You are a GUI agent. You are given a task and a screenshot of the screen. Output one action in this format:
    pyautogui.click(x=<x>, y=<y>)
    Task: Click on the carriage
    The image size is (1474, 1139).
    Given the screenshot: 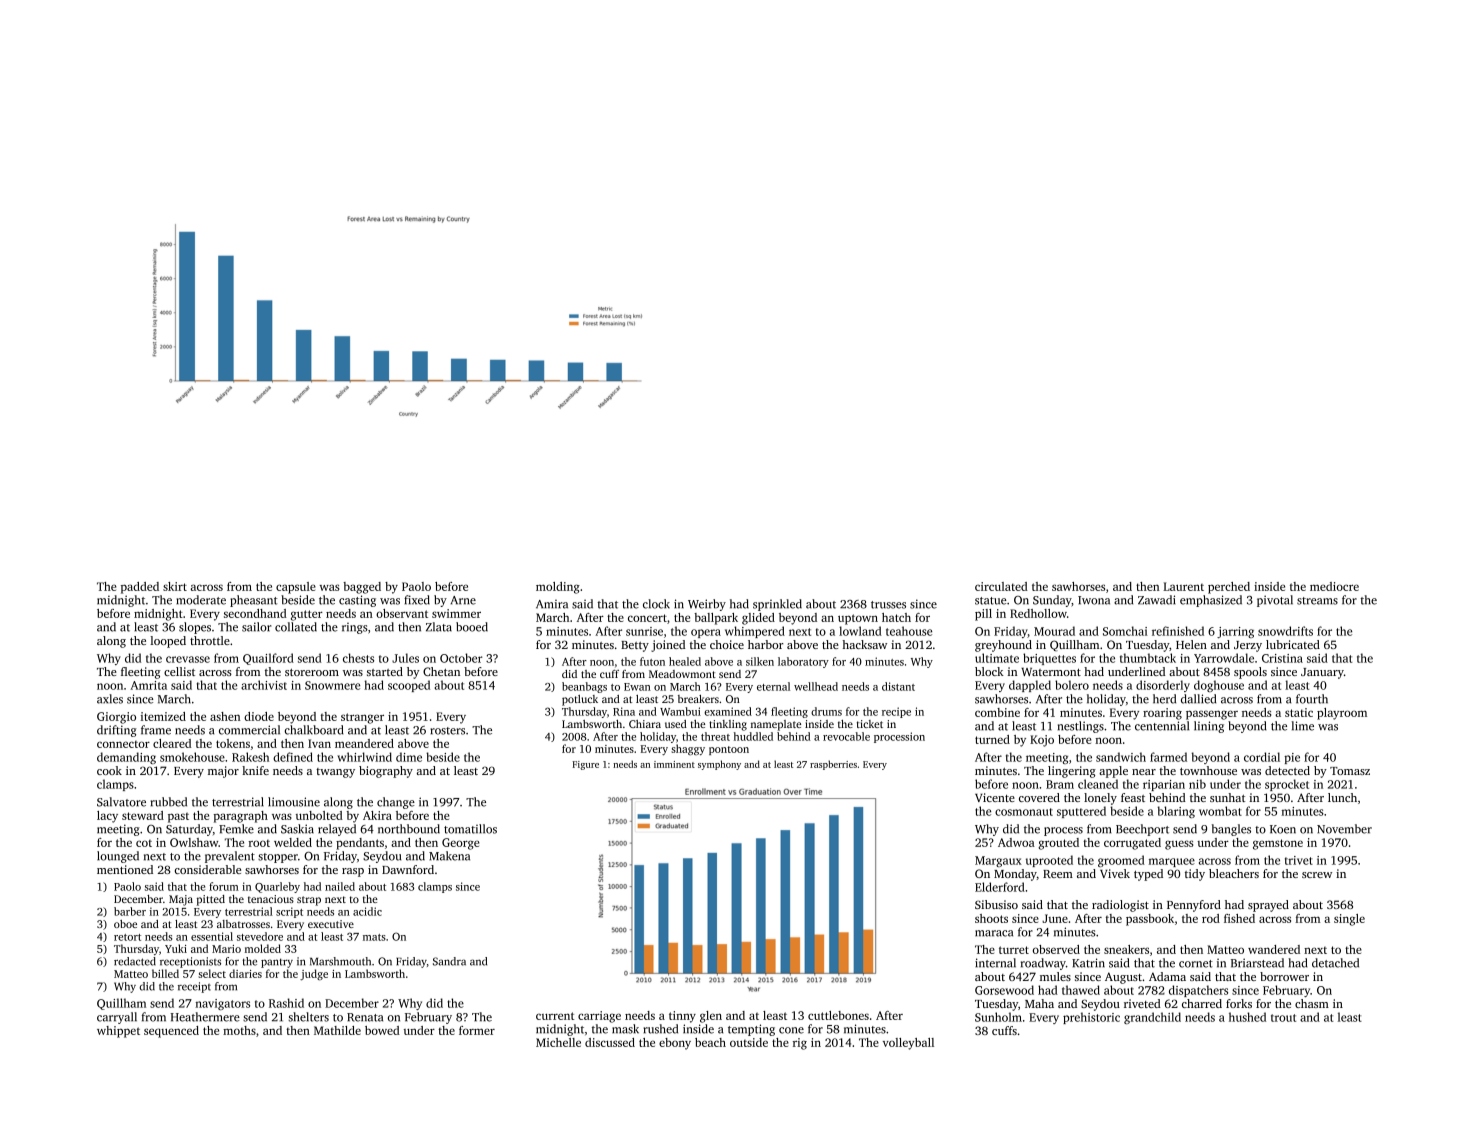 What is the action you would take?
    pyautogui.click(x=599, y=1017)
